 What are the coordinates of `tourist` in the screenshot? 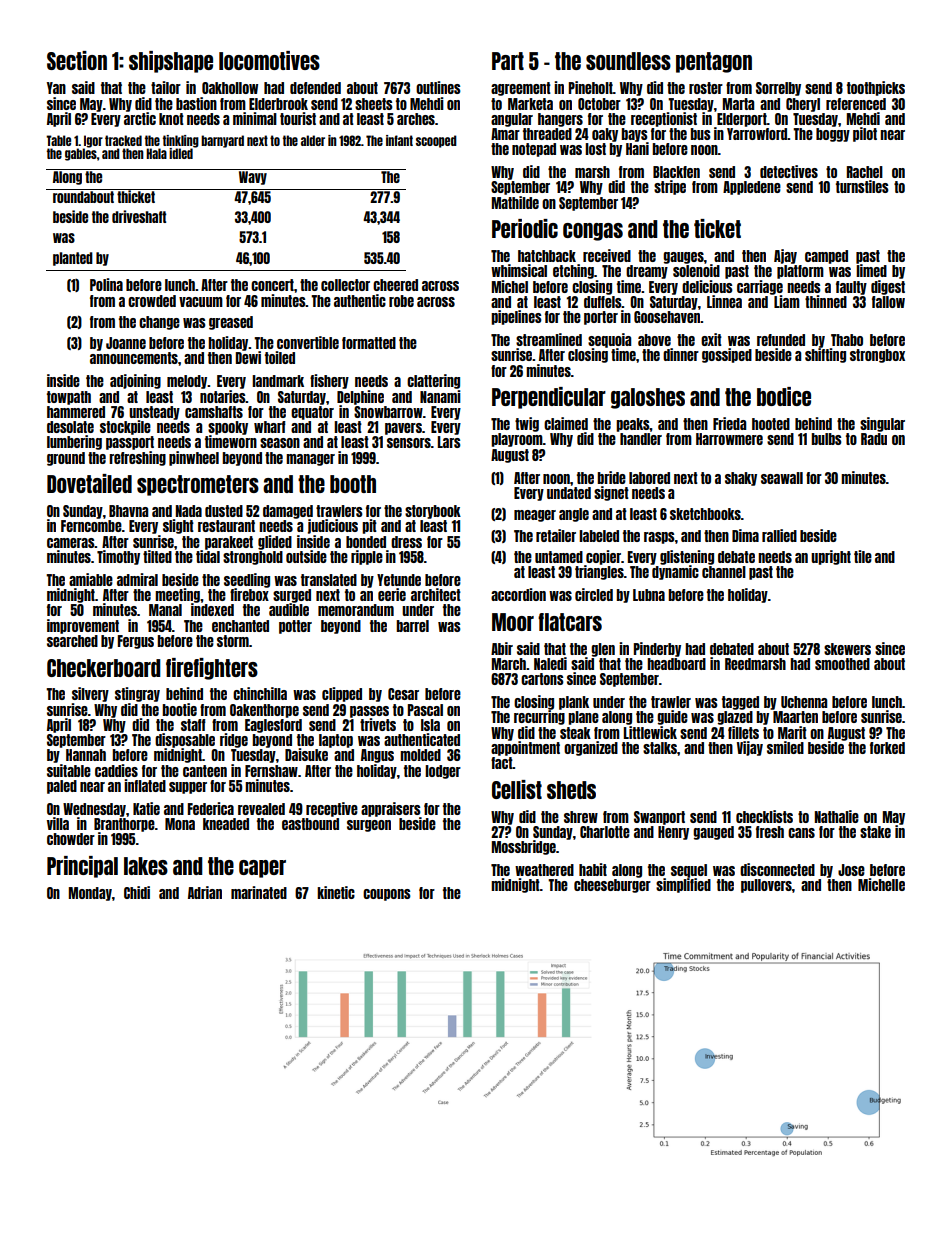 It's located at (298, 118).
